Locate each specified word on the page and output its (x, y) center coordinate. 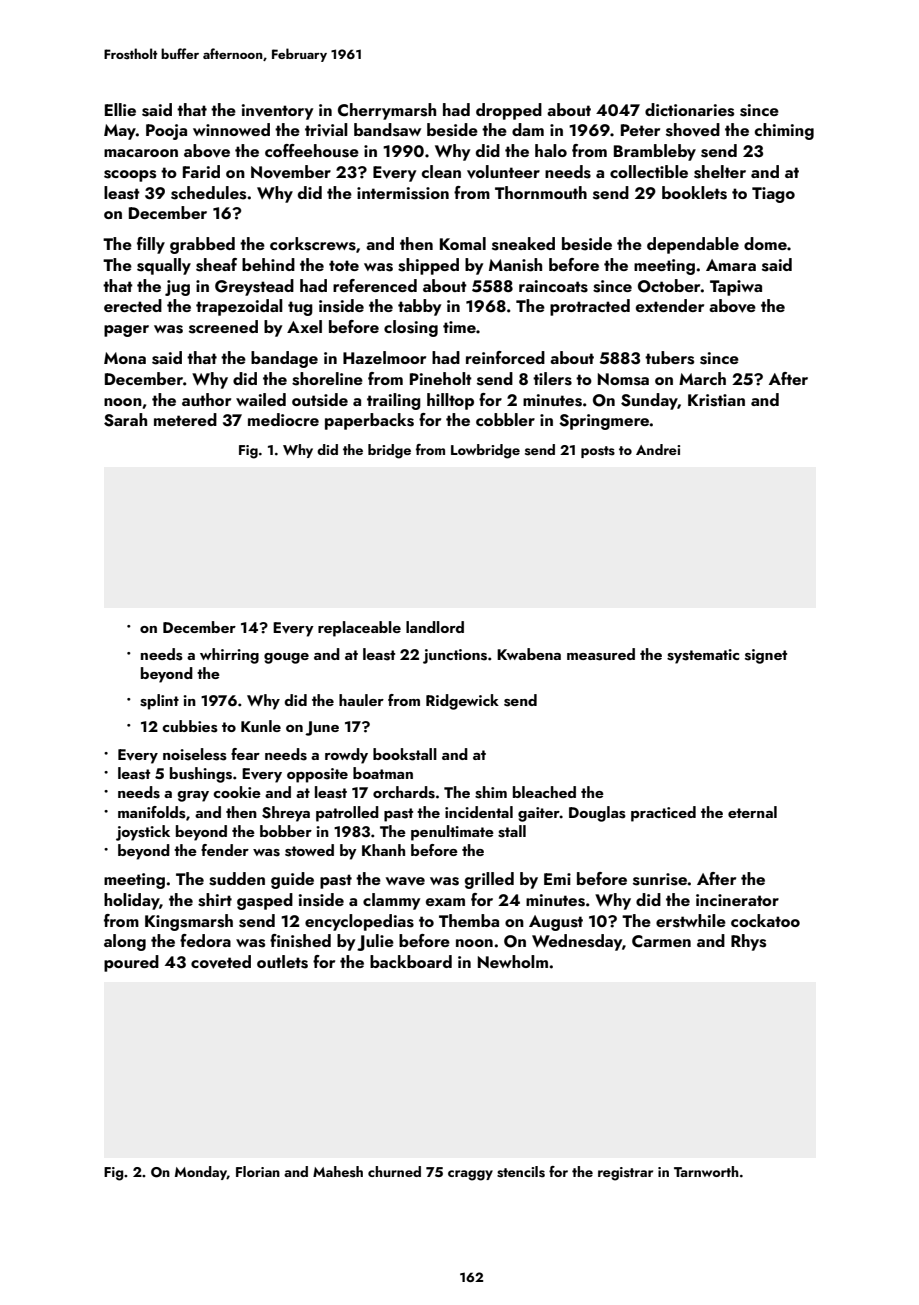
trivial (326, 129)
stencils (521, 1172)
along (125, 942)
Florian (258, 1171)
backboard (411, 961)
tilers (552, 379)
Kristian (716, 400)
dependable (693, 245)
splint (159, 702)
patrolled (347, 814)
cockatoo (765, 920)
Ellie (120, 109)
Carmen (661, 941)
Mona (125, 358)
